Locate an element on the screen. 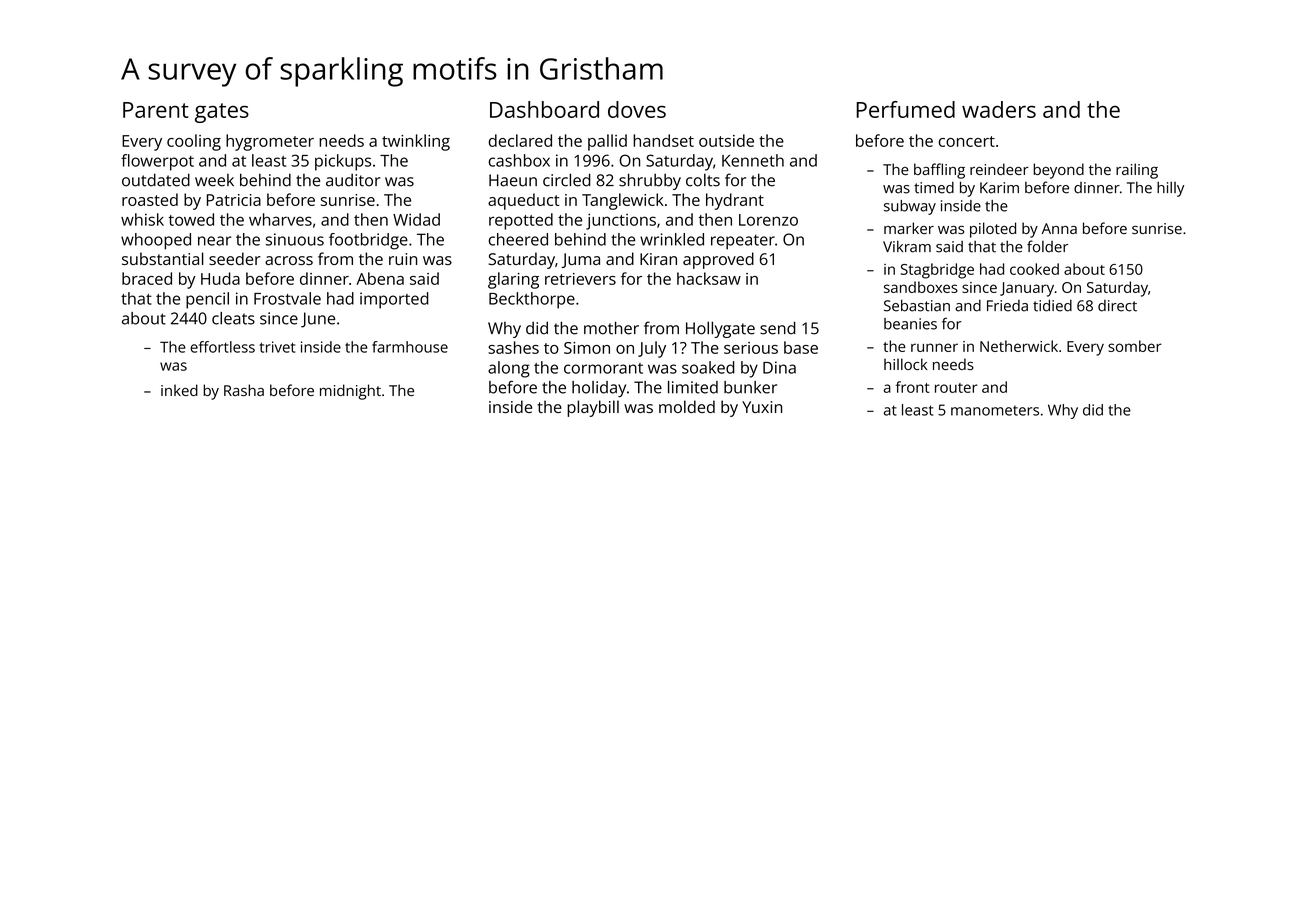  Dashboard is located at coordinates (544, 109).
